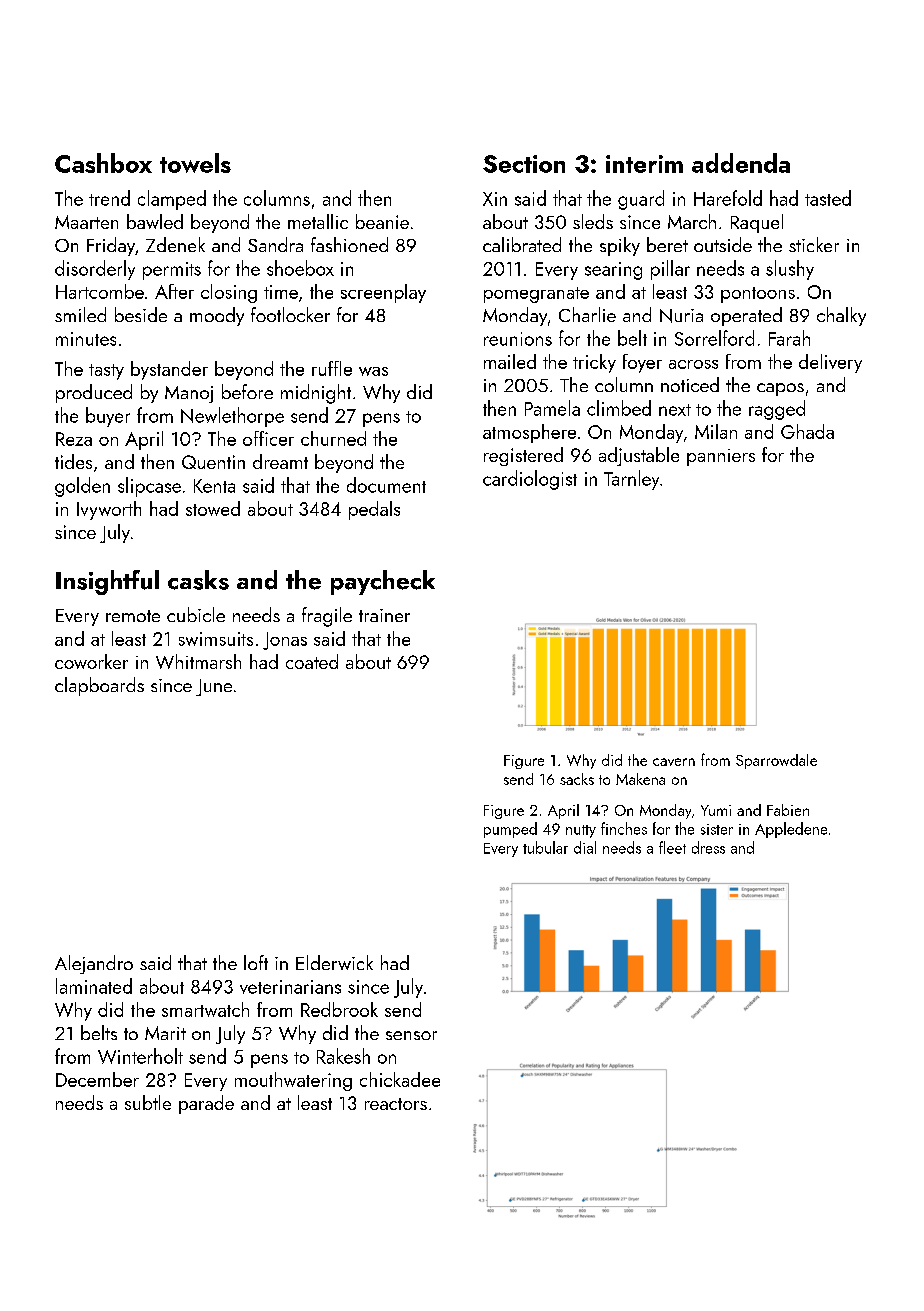 The image size is (924, 1311). Describe the element at coordinates (383, 293) in the document. I see `screenplay` at that location.
